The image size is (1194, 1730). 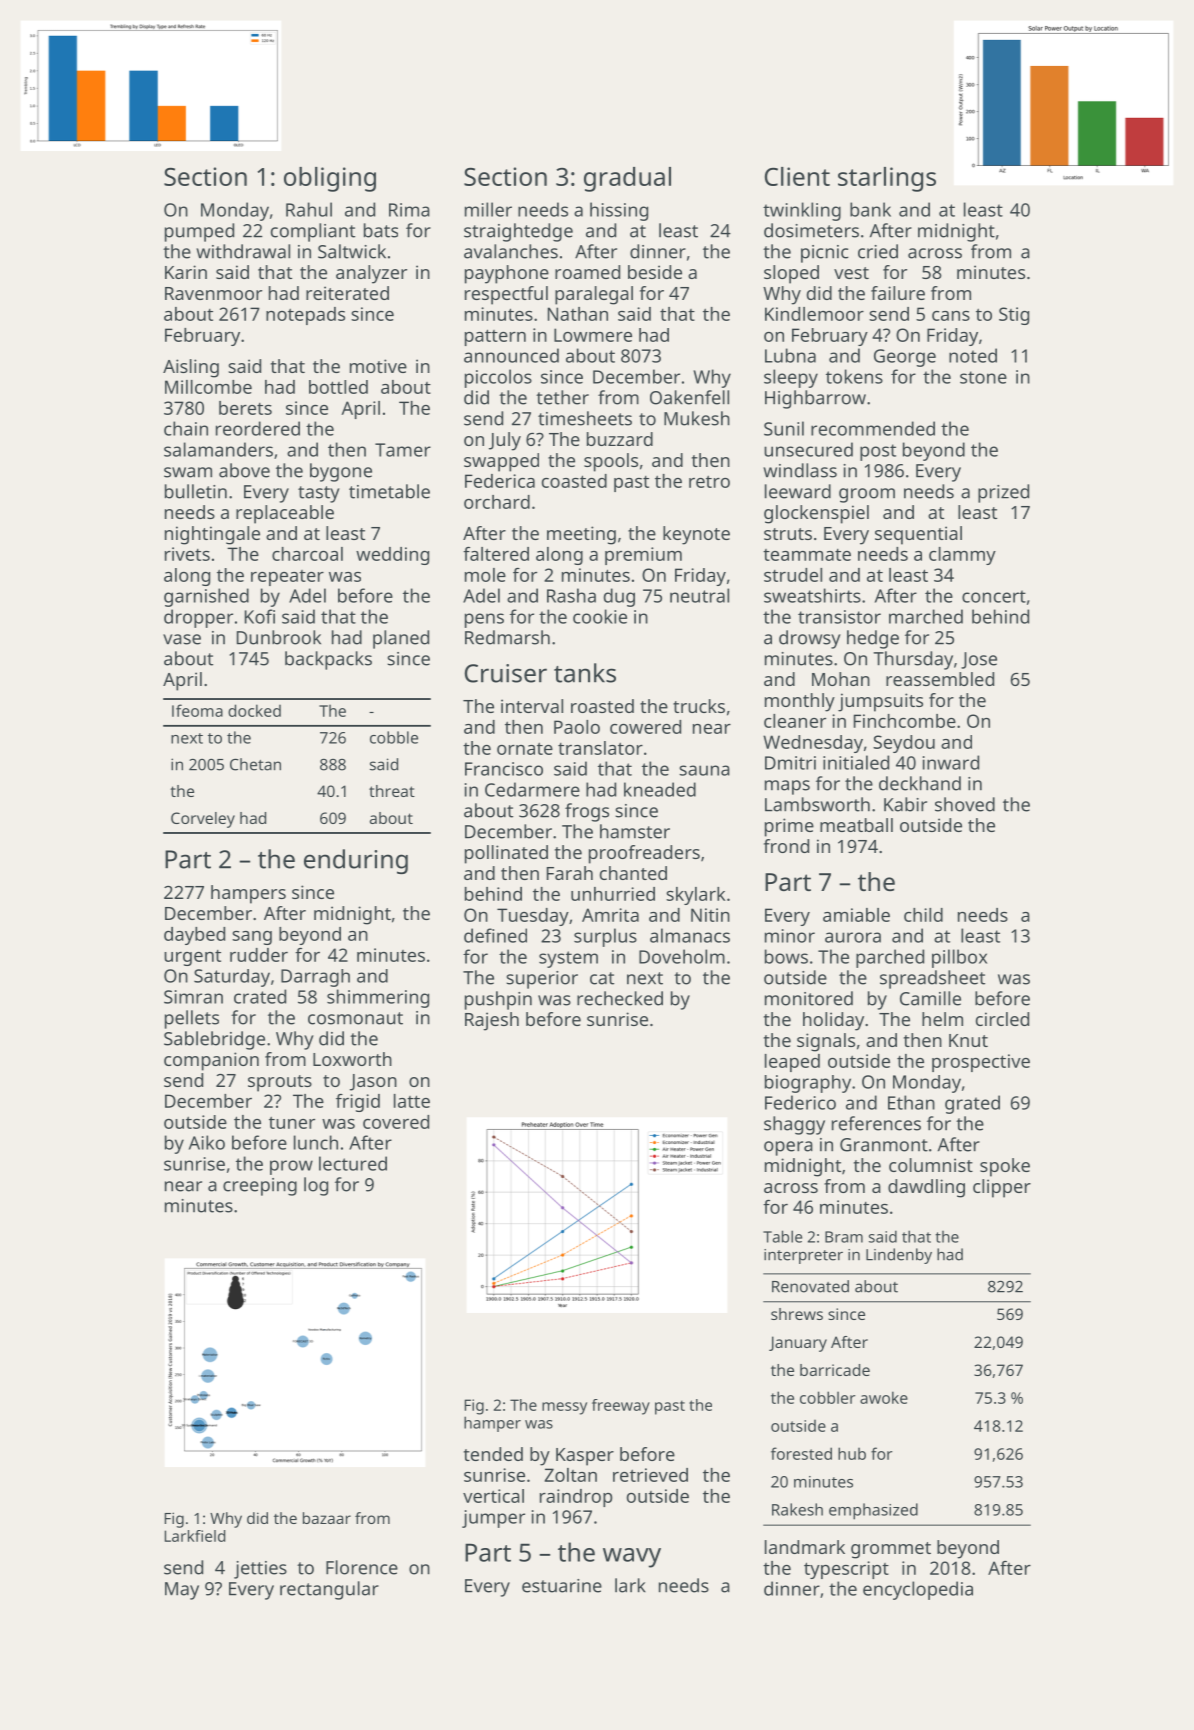 I want to click on failure, so click(x=898, y=293).
